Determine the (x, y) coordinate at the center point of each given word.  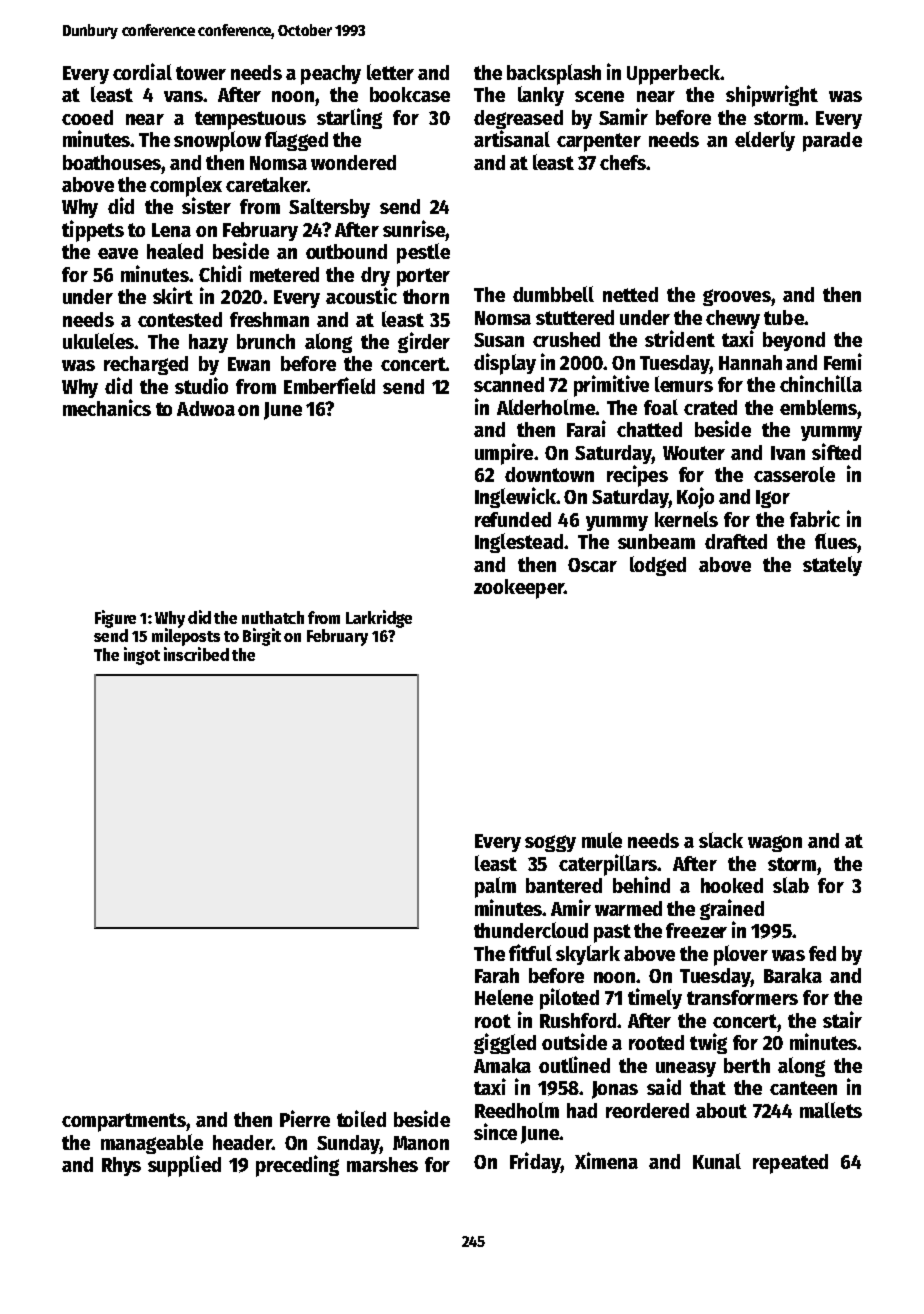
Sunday (348, 1144)
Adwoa (206, 408)
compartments (124, 1122)
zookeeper (519, 589)
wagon (775, 843)
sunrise (414, 228)
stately (832, 566)
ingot (142, 656)
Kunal (717, 1161)
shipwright (772, 96)
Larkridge (379, 619)
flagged (296, 141)
